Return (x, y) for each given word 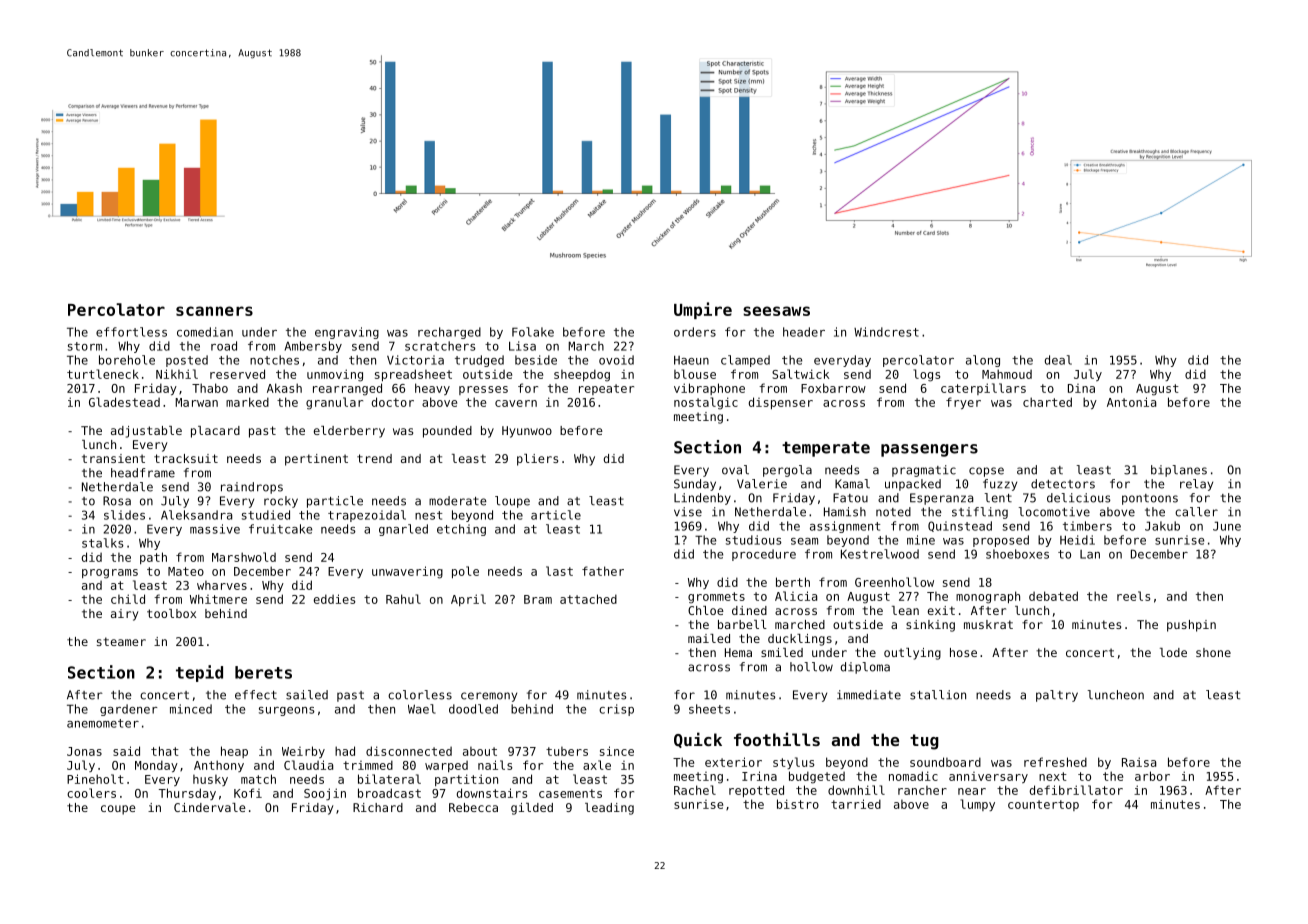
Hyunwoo (527, 432)
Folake (533, 332)
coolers (91, 793)
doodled (473, 709)
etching (461, 530)
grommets (716, 598)
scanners (214, 311)
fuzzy (1000, 485)
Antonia (1131, 402)
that (165, 751)
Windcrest (886, 332)
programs (110, 574)
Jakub (1162, 526)
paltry (1057, 696)
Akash (284, 388)
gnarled (403, 530)
